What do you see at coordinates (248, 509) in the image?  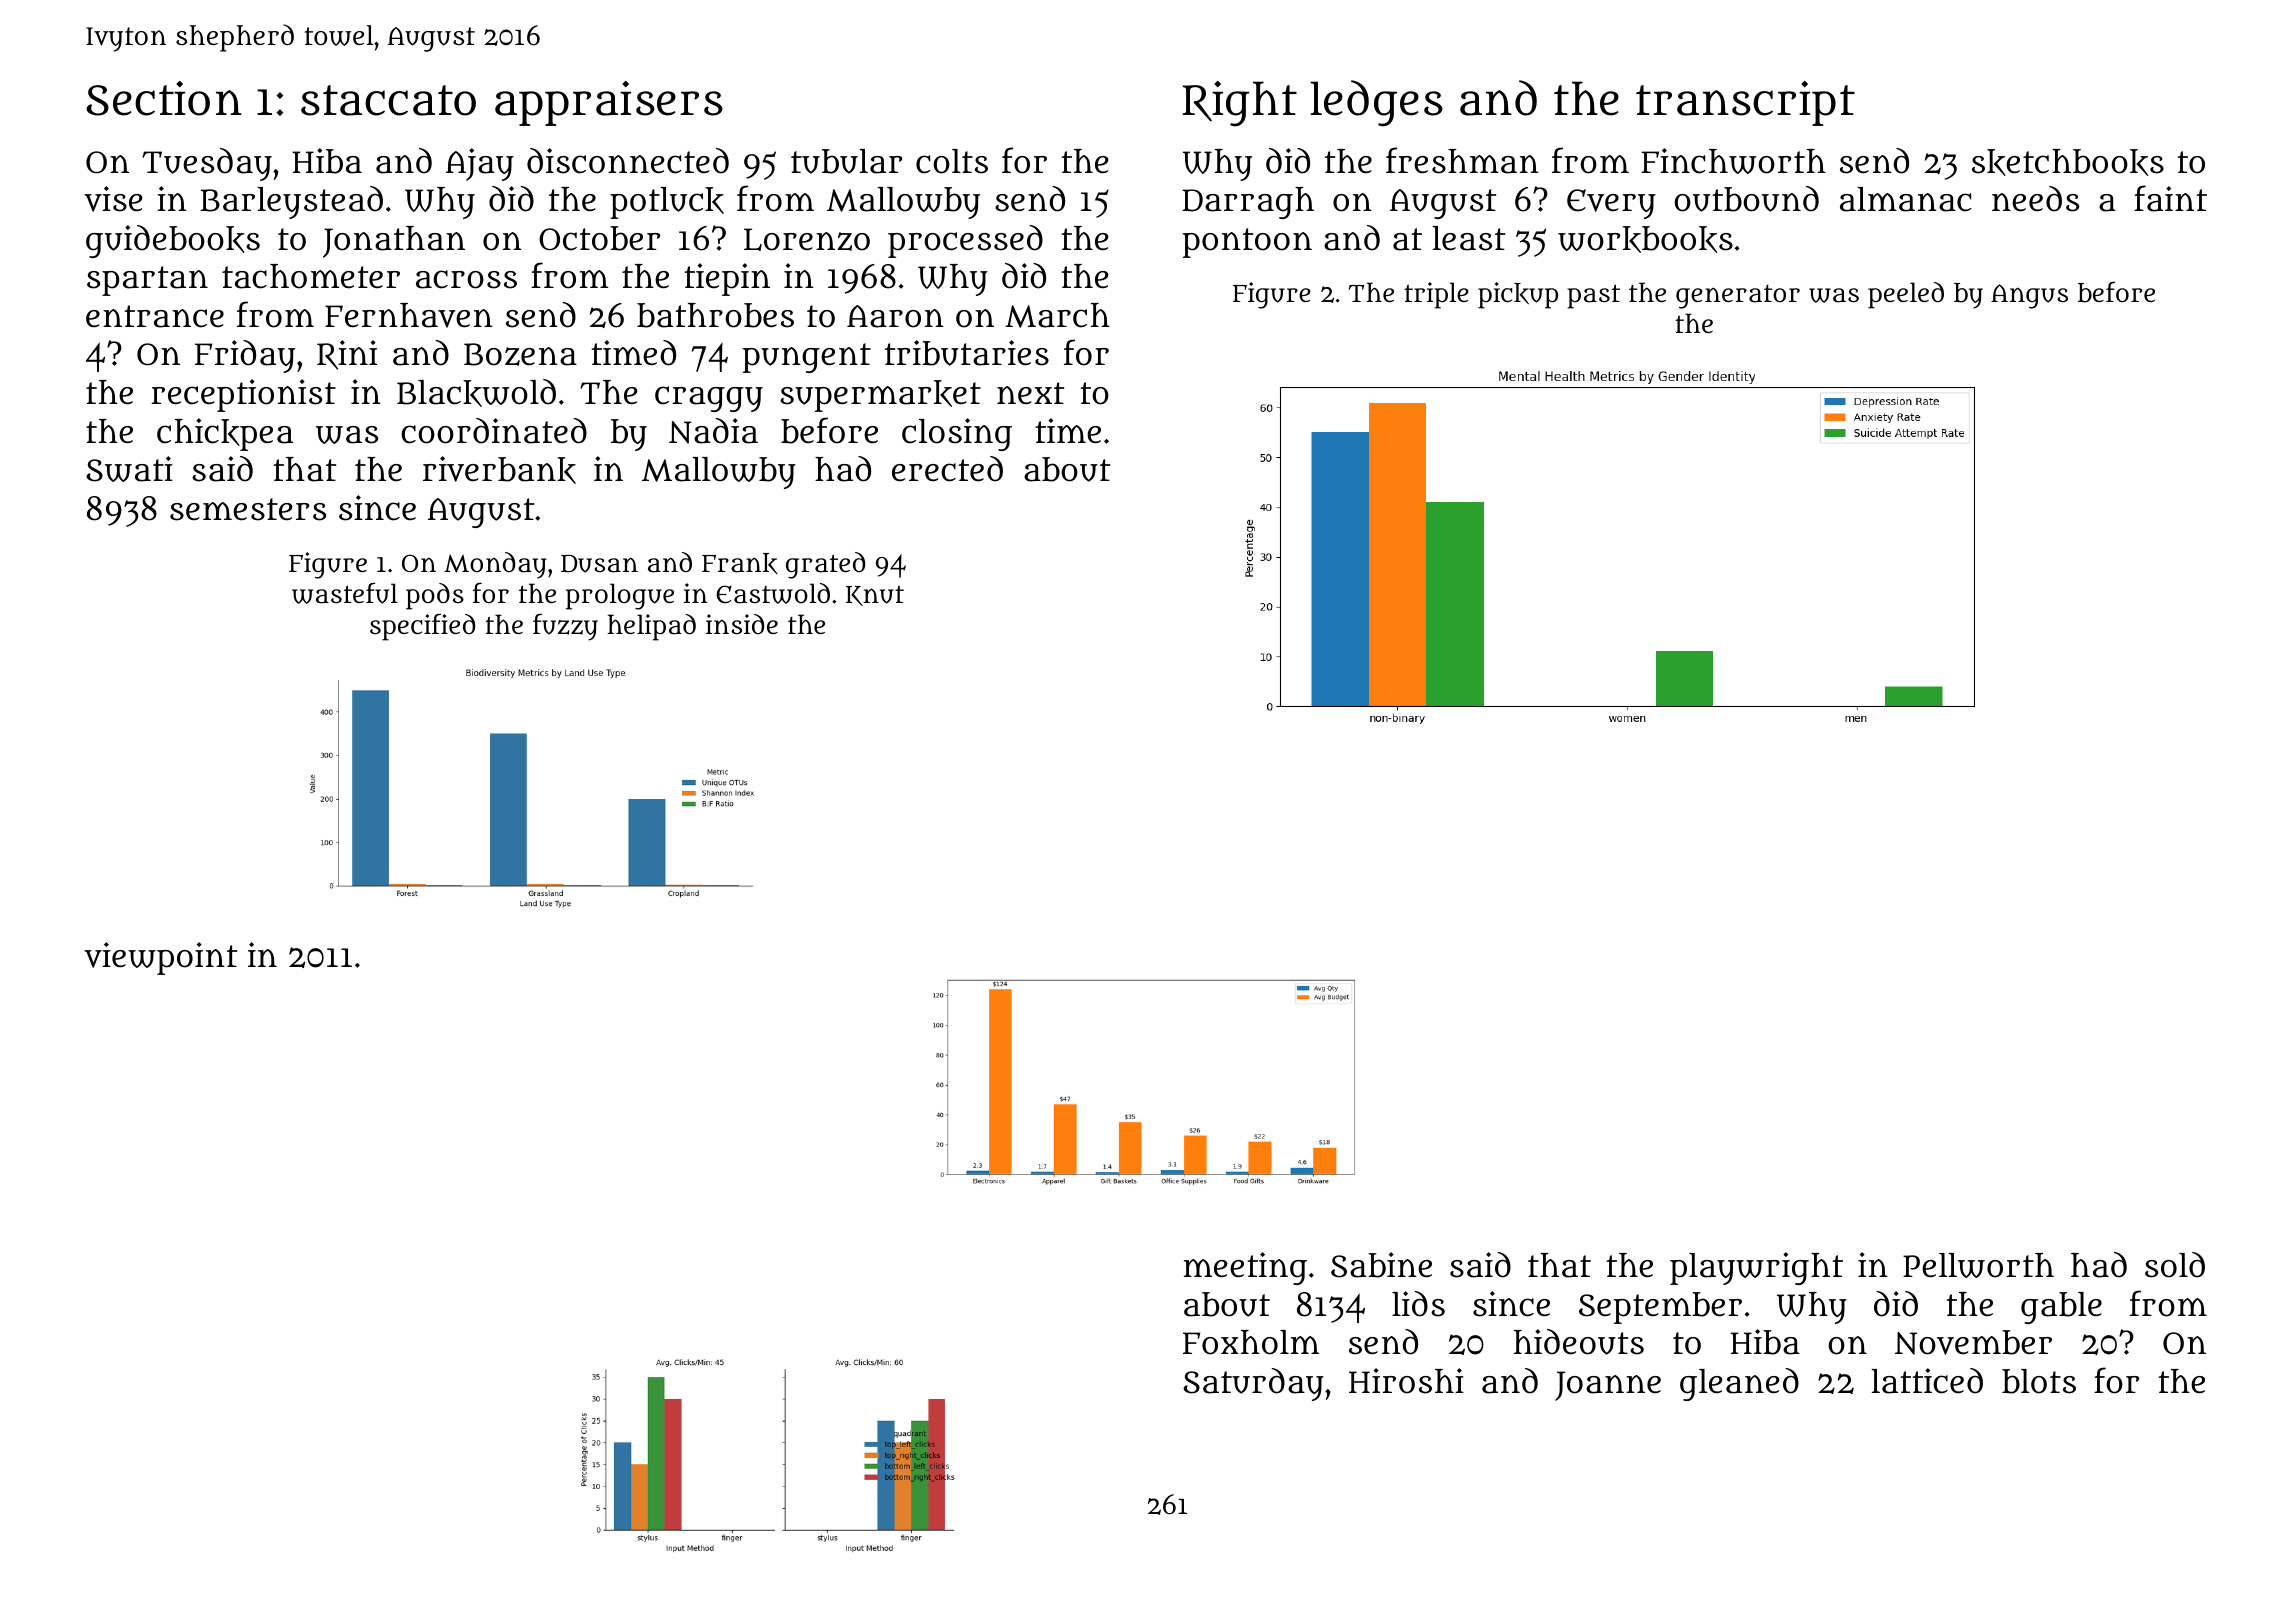 I see `semesters` at bounding box center [248, 509].
